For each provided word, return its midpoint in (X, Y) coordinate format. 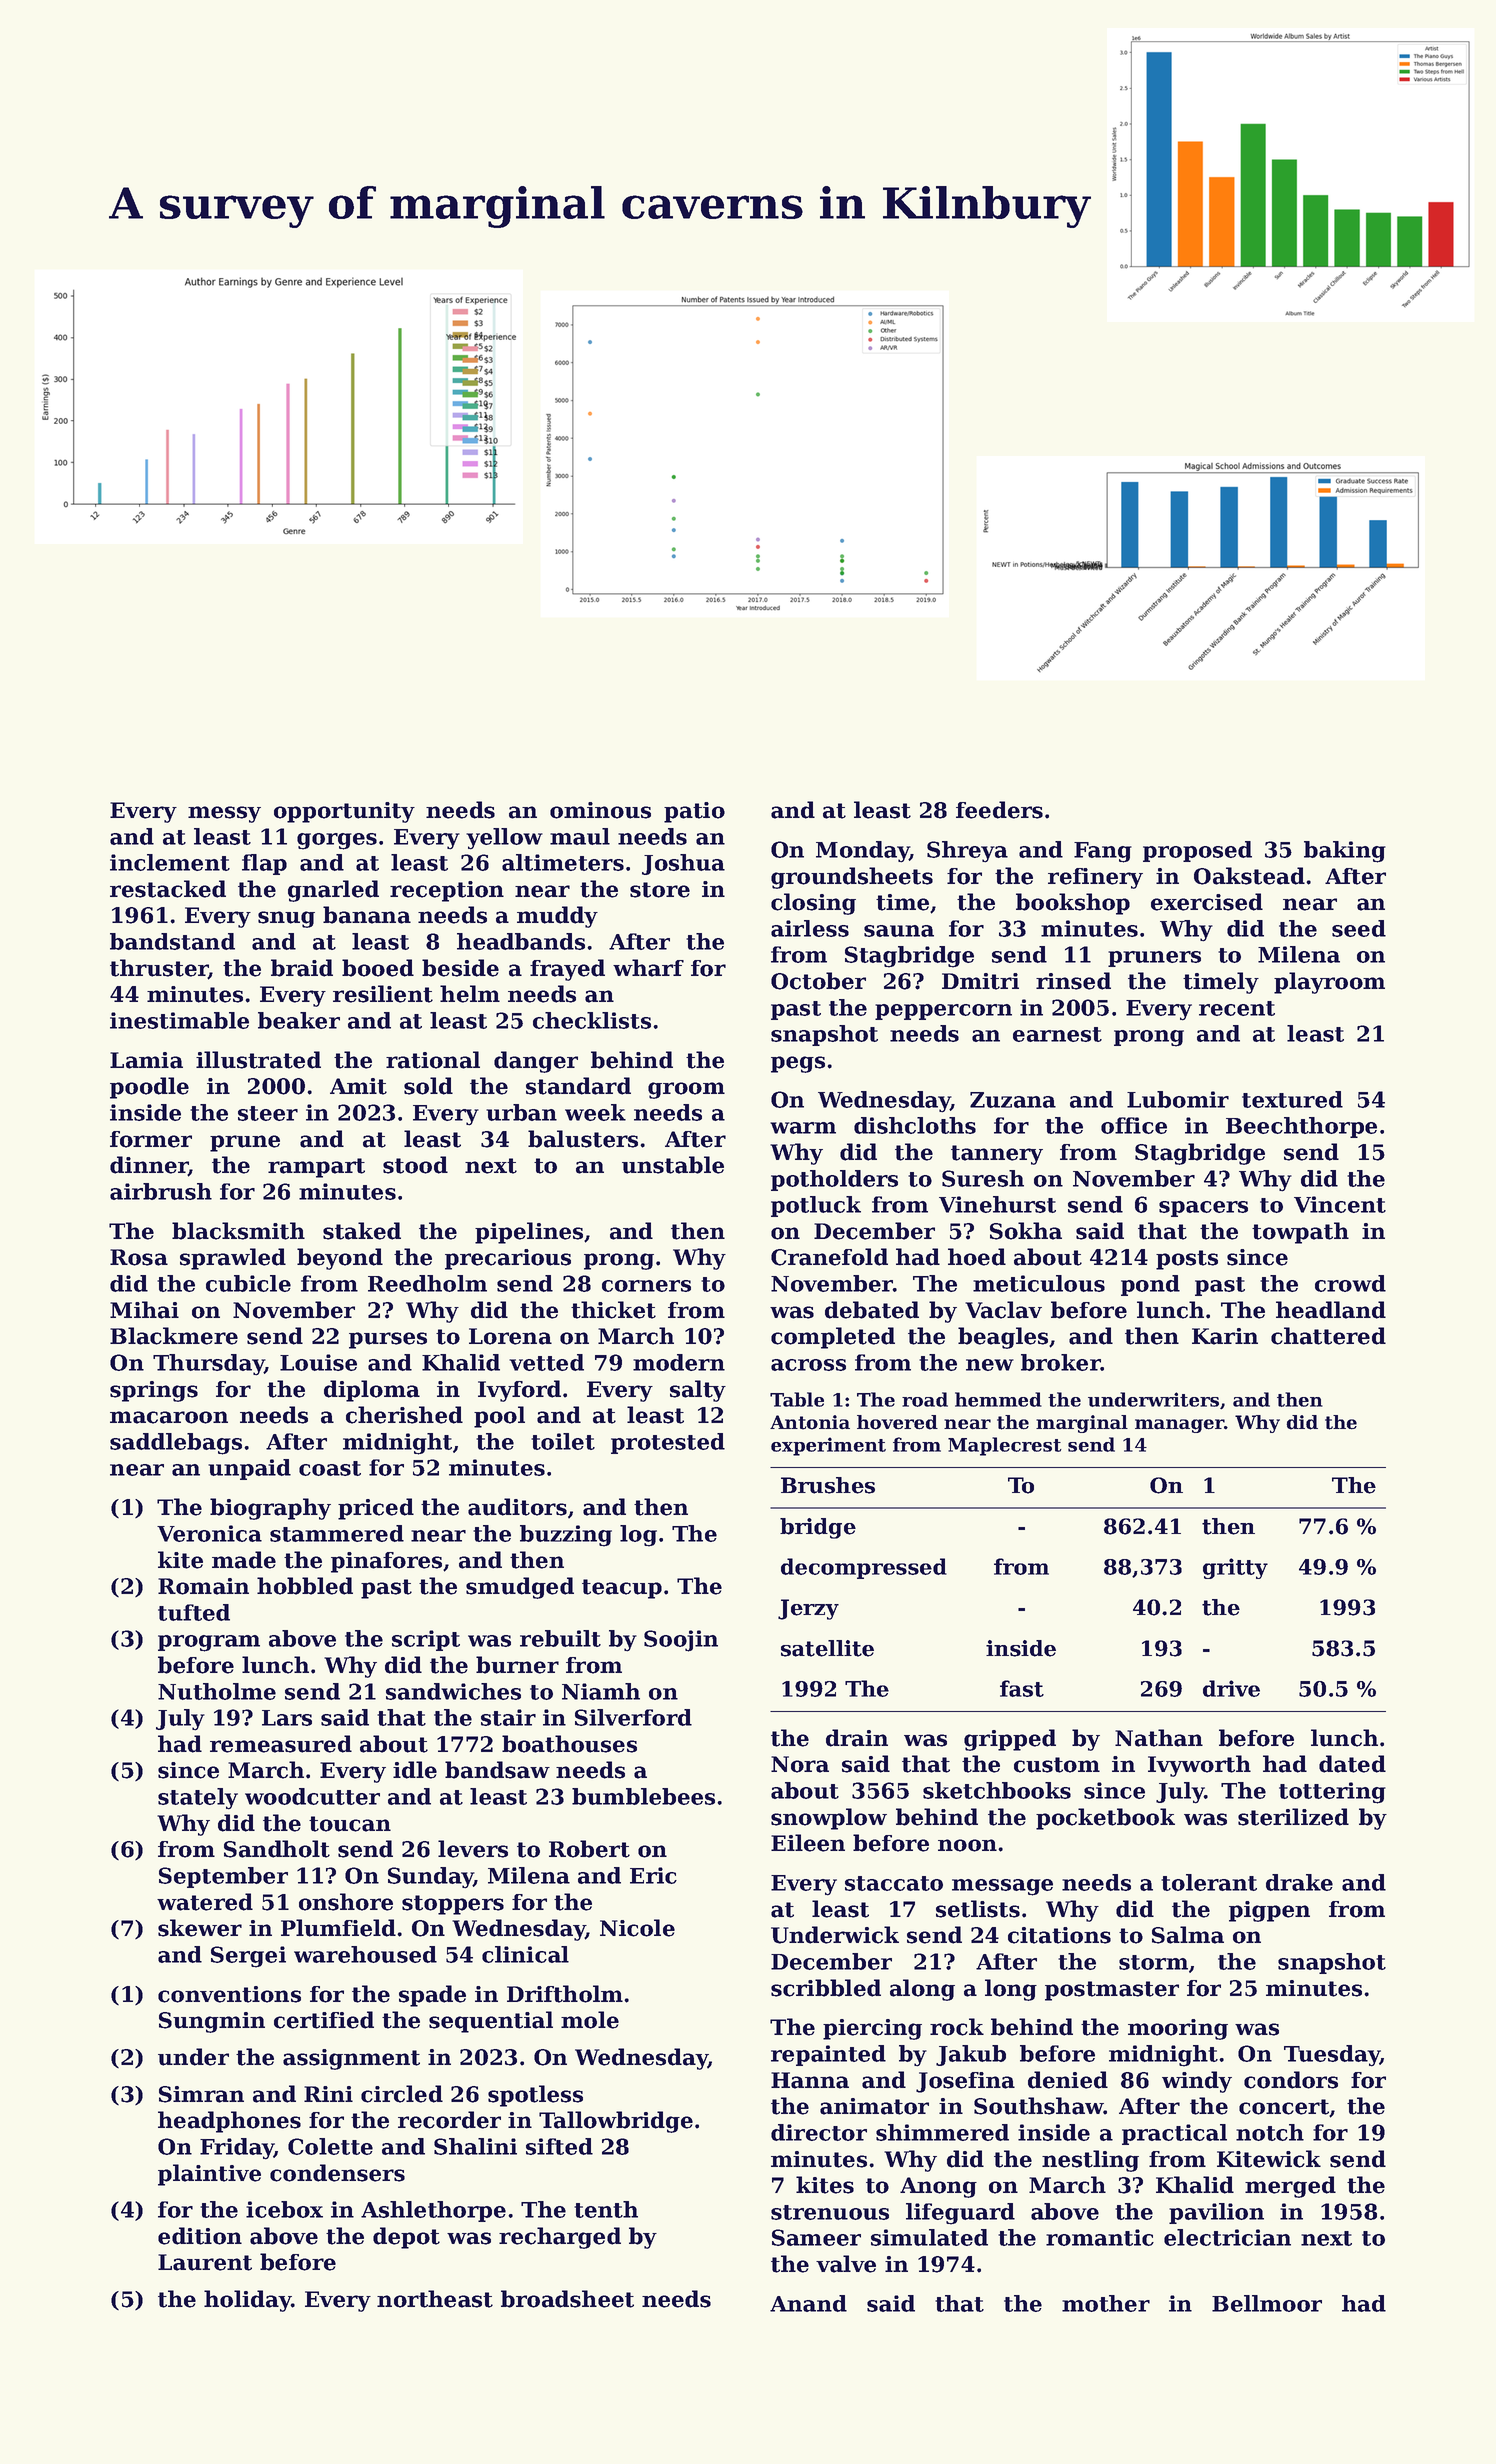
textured (1292, 1099)
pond (1150, 1285)
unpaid (249, 1469)
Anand (808, 2303)
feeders (999, 810)
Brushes (828, 1485)
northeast (435, 2299)
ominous (600, 810)
